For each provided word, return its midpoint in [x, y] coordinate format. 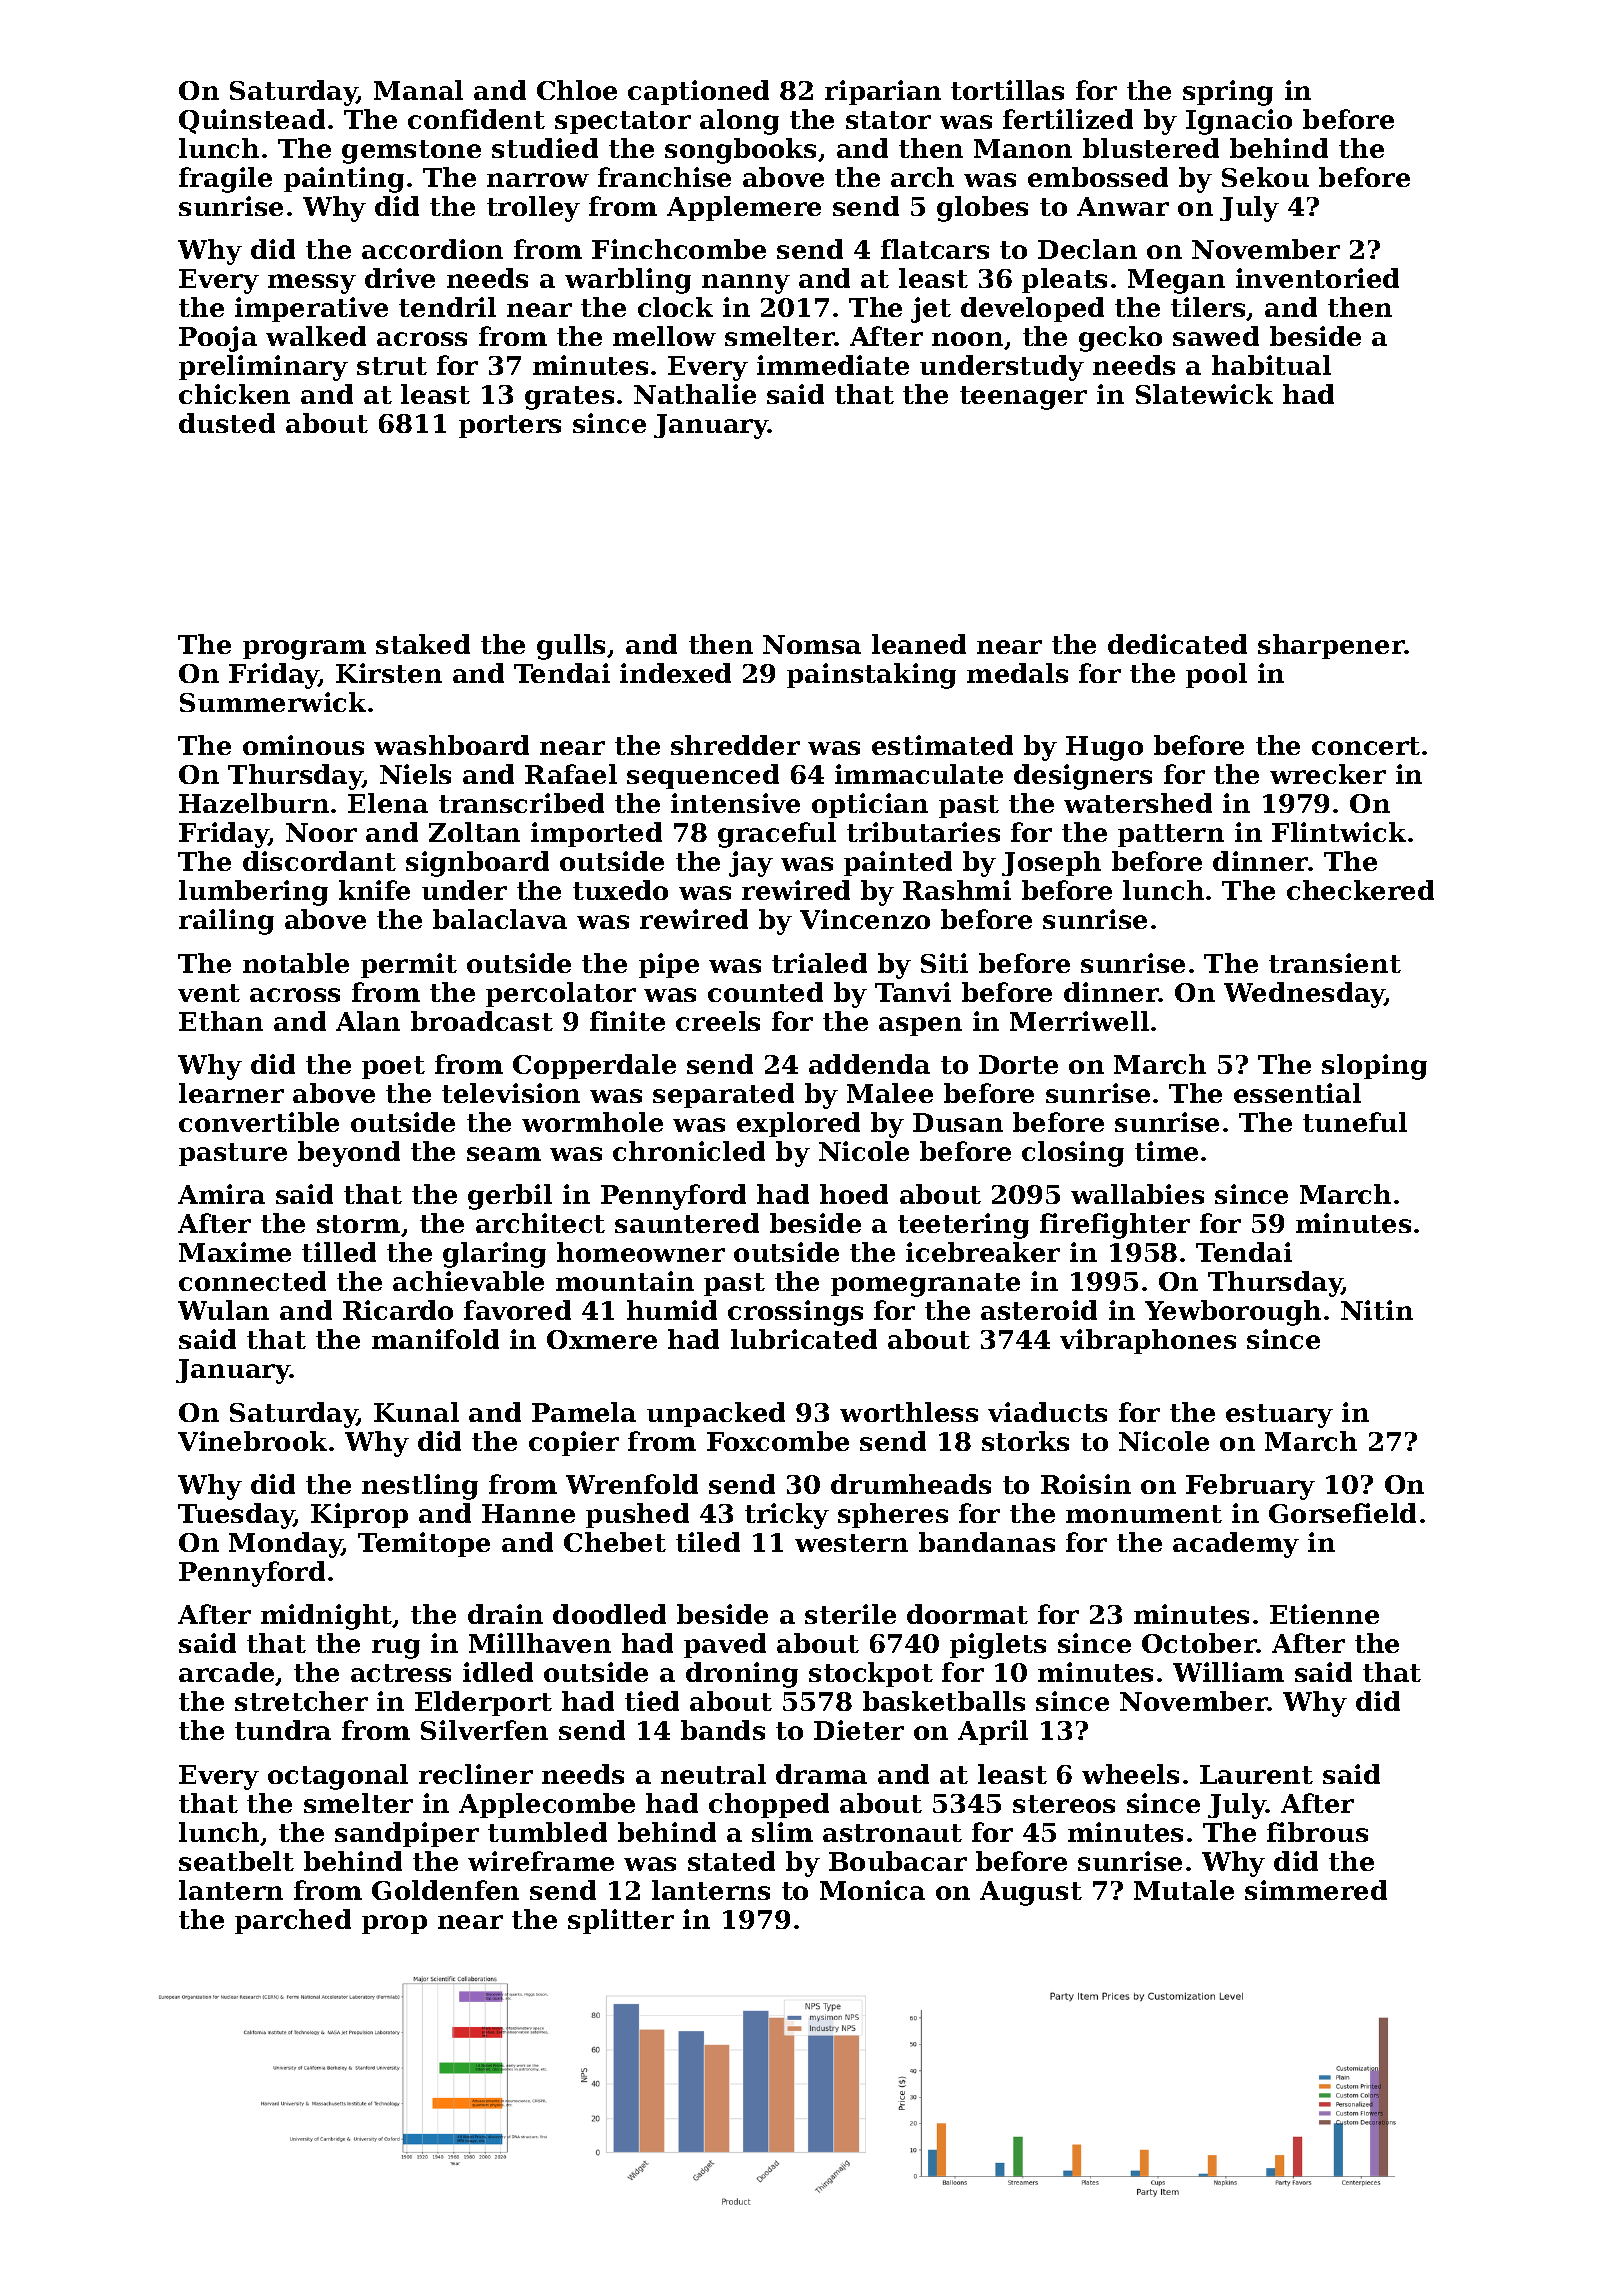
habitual [1271, 365]
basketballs [944, 1701]
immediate [833, 365]
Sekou [1265, 177]
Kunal [416, 1412]
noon [967, 339]
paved [725, 1645]
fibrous [1317, 1832]
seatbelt [236, 1861]
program [304, 650]
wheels [1130, 1774]
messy [312, 284]
